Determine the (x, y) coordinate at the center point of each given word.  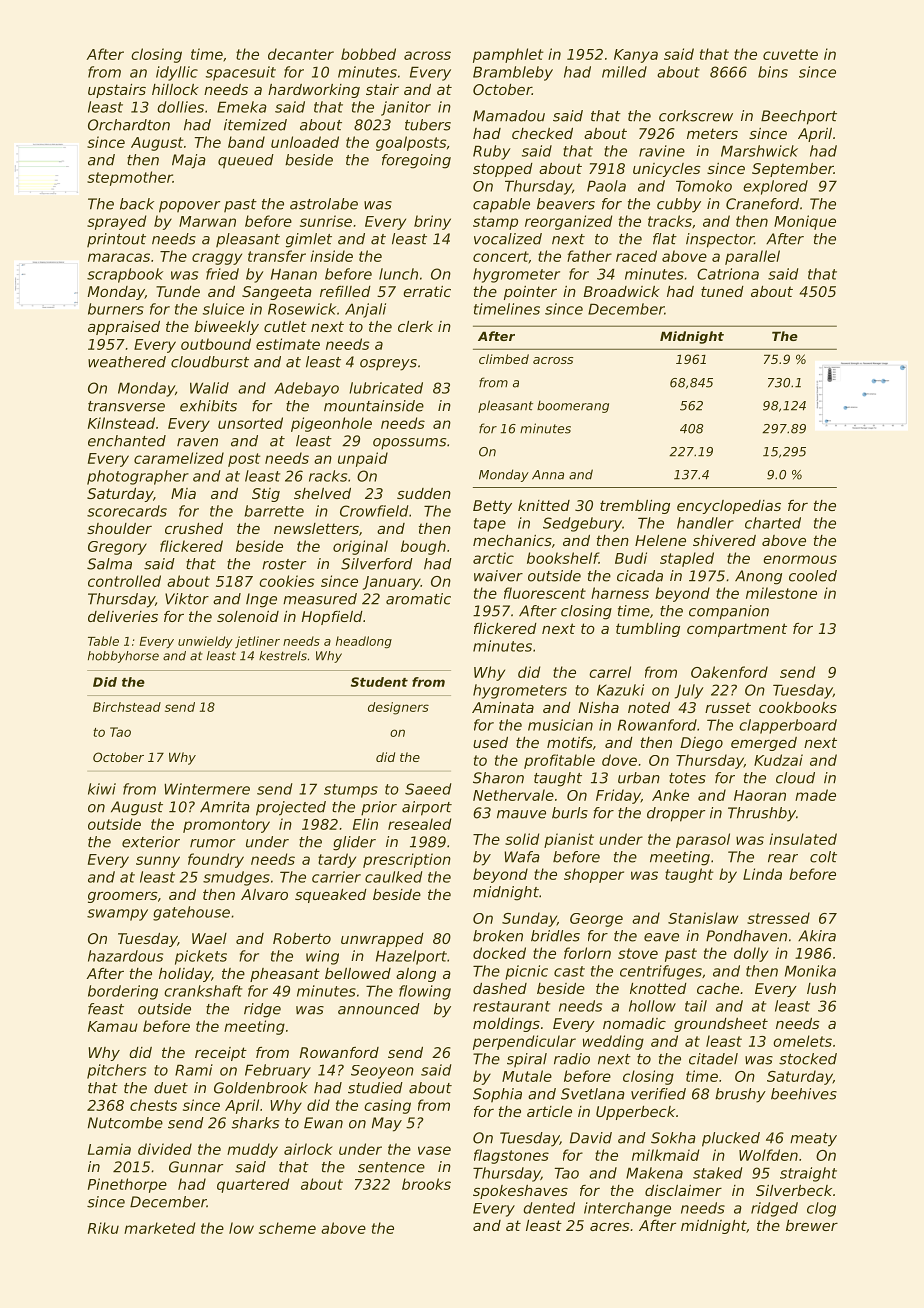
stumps (351, 791)
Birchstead (127, 707)
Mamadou (509, 116)
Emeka (242, 107)
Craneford (762, 204)
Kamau (113, 1026)
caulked (394, 877)
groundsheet (721, 1025)
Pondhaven (746, 936)
